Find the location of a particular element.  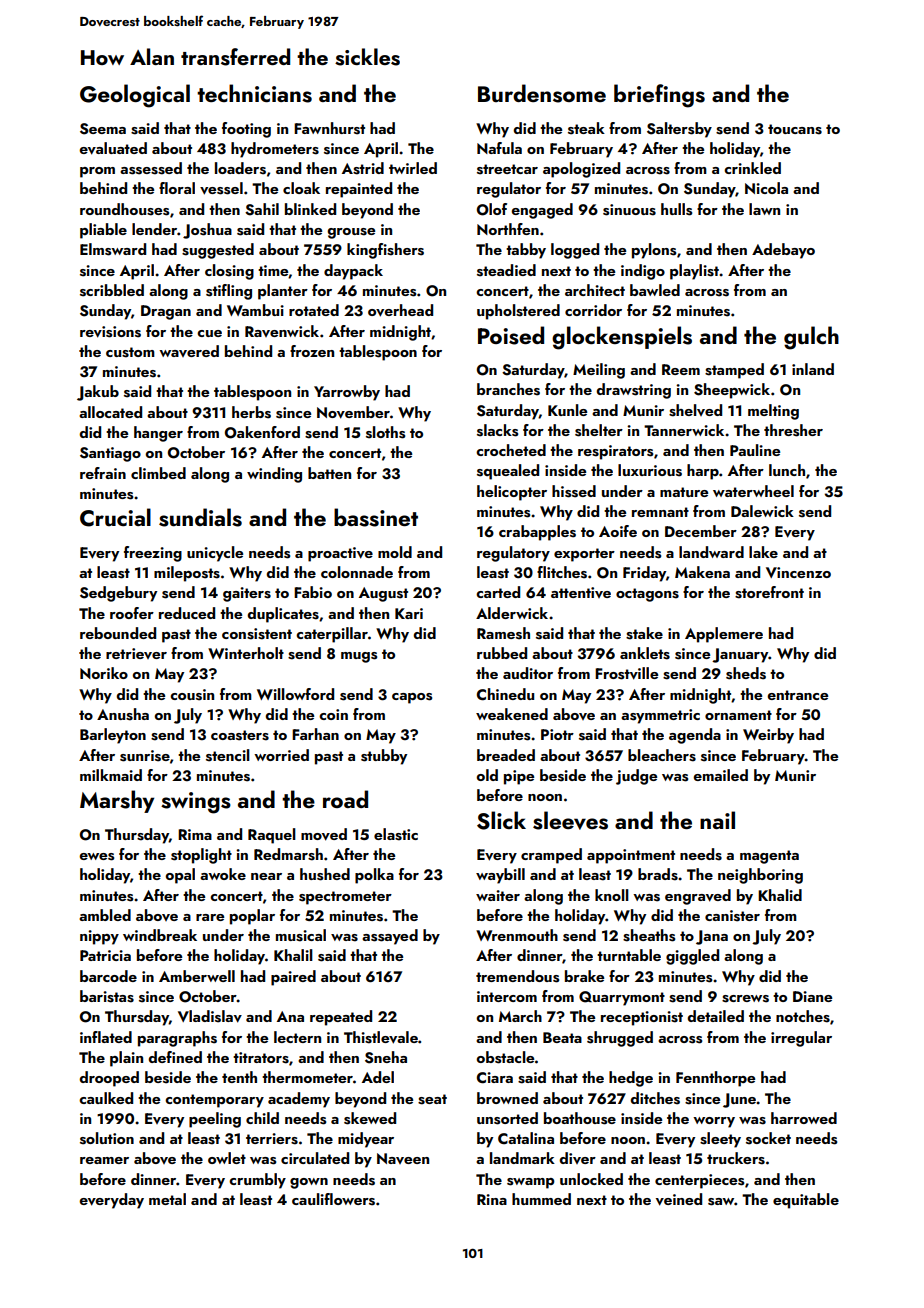

caulked is located at coordinates (106, 1098).
